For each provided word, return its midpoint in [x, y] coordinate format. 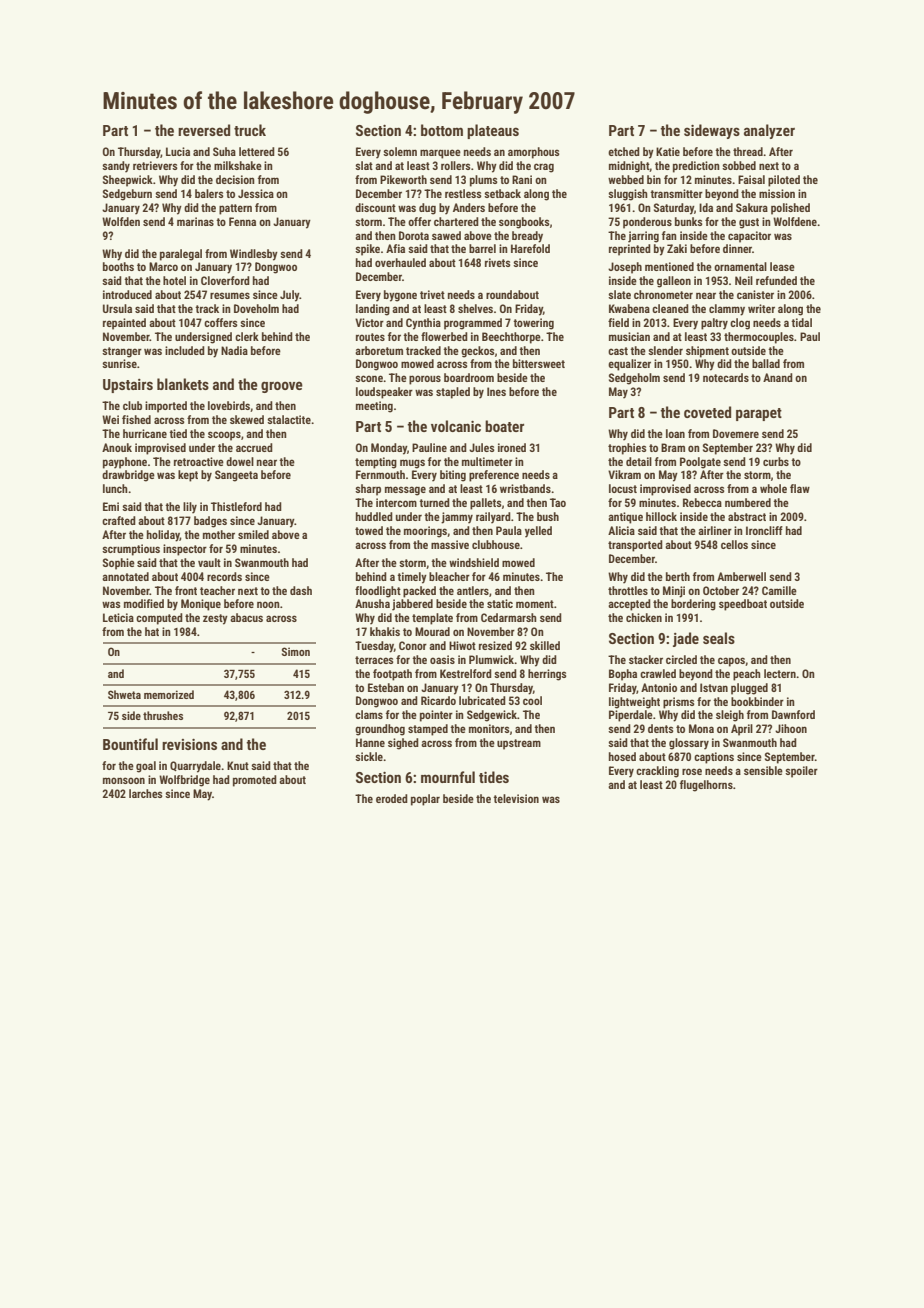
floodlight [378, 592]
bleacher [449, 576]
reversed [204, 130]
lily [190, 508]
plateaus [493, 131]
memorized [169, 694]
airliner [715, 530]
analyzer [769, 131]
